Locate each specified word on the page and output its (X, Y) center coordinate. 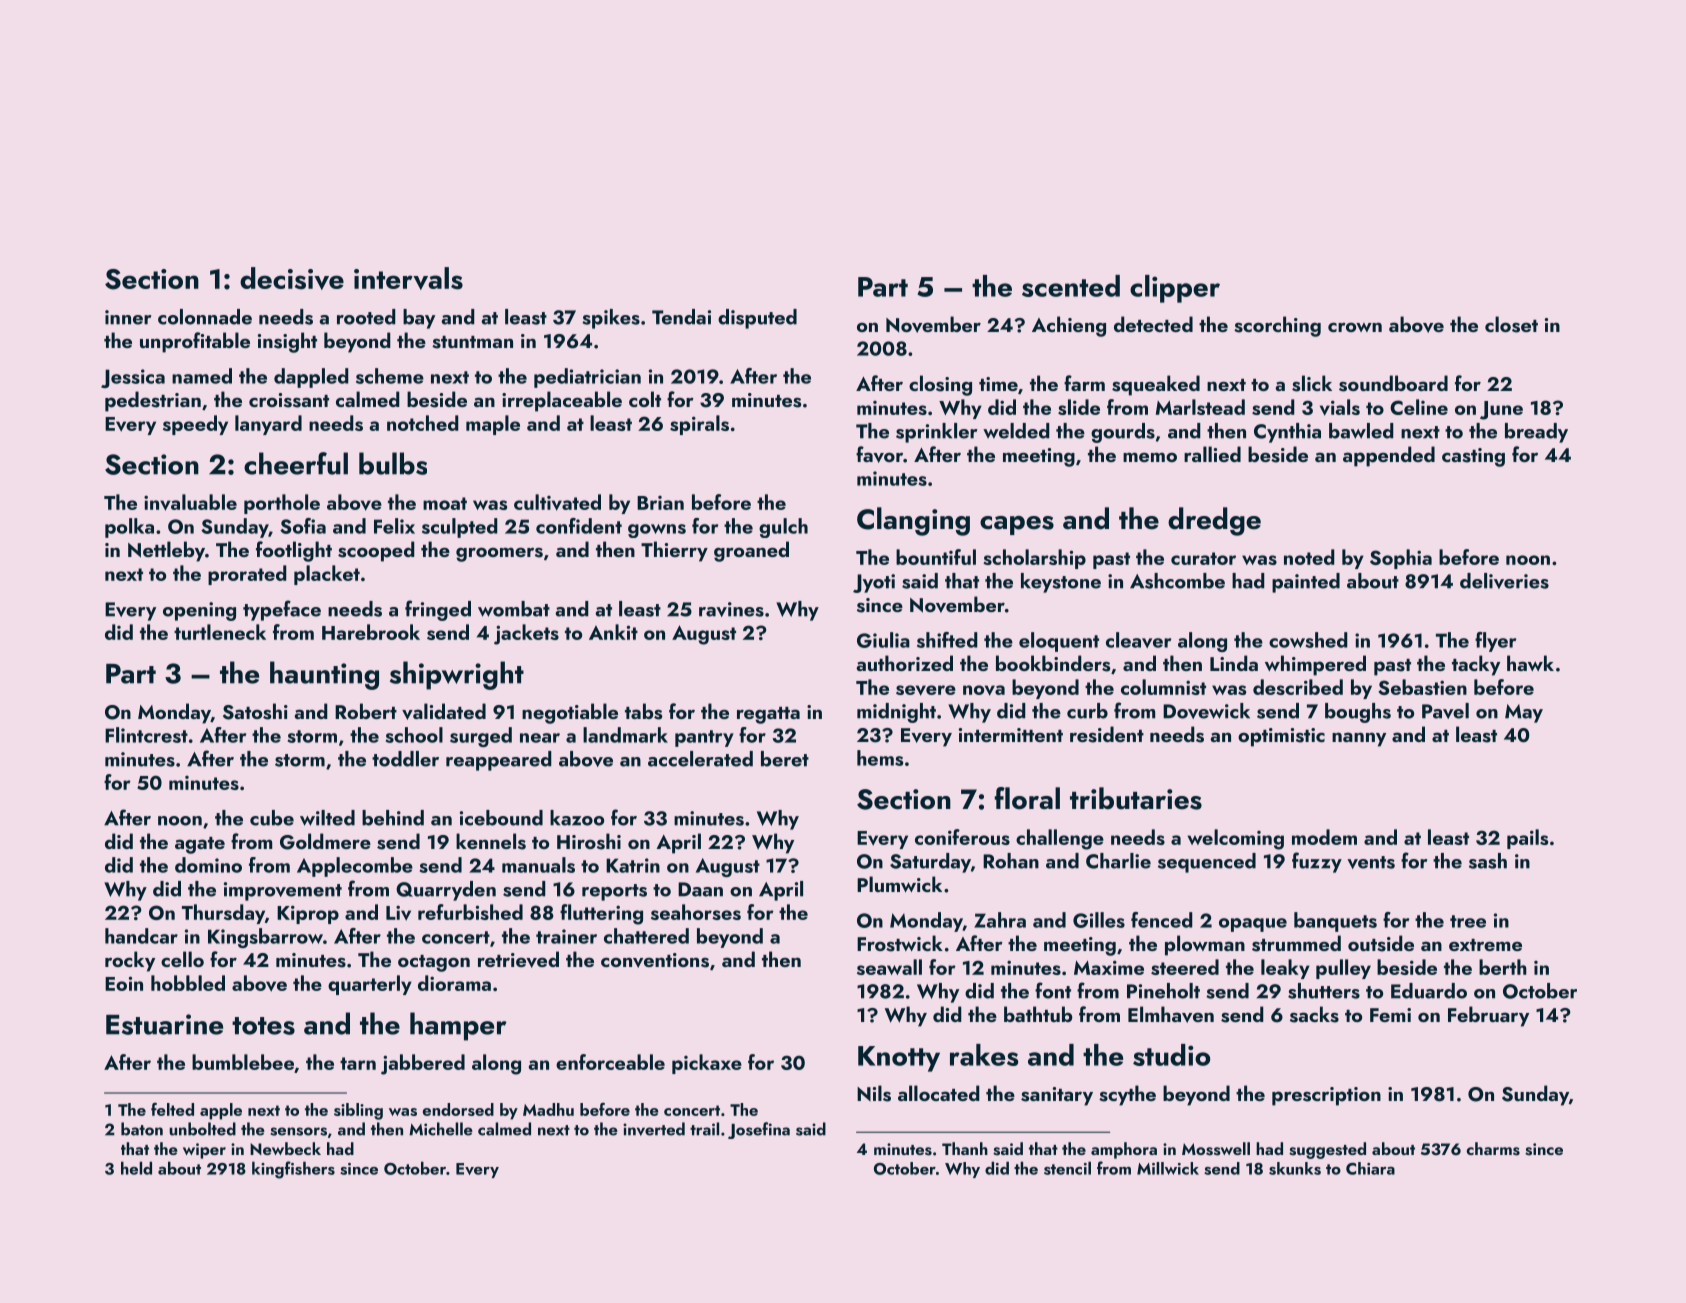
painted (1306, 583)
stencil (1067, 1168)
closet (1511, 324)
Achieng (1069, 326)
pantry (704, 738)
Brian (660, 503)
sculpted (460, 528)
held (136, 1168)
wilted (327, 818)
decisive (292, 278)
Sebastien (1422, 687)
